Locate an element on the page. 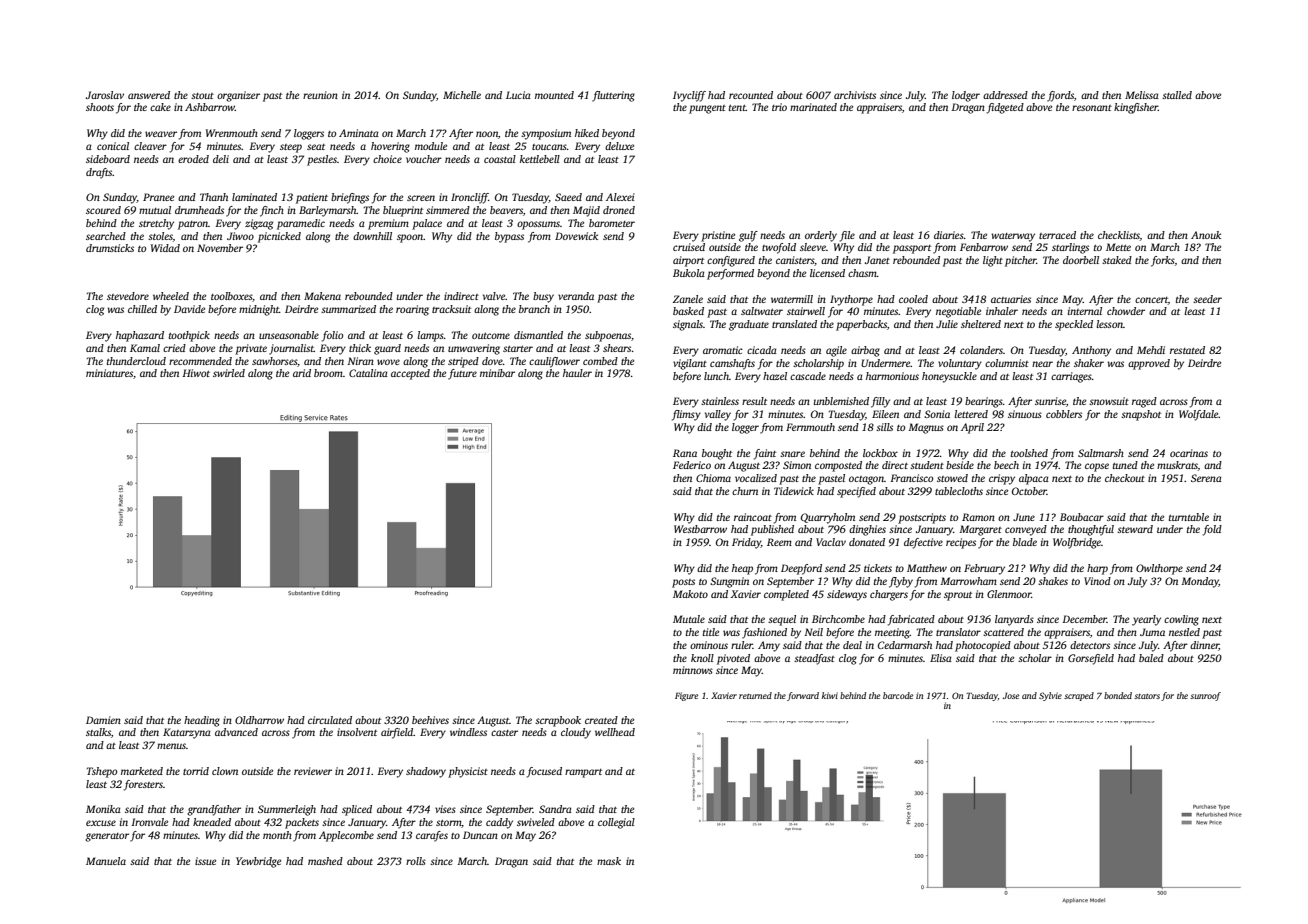 Image resolution: width=1308 pixels, height=924 pixels. minibar is located at coordinates (497, 373).
